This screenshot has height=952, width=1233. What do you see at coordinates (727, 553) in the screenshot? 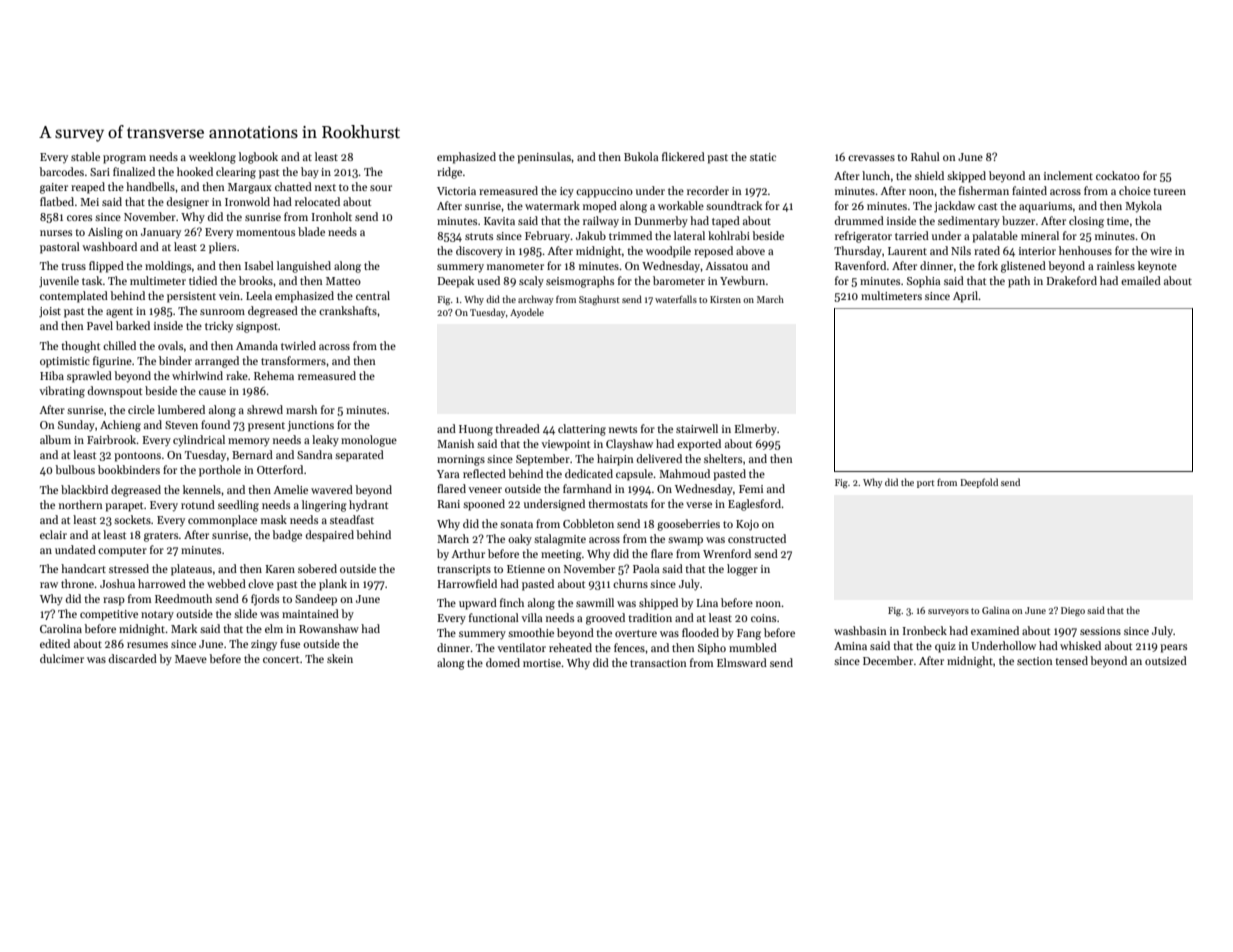
I see `Wrenford` at bounding box center [727, 553].
